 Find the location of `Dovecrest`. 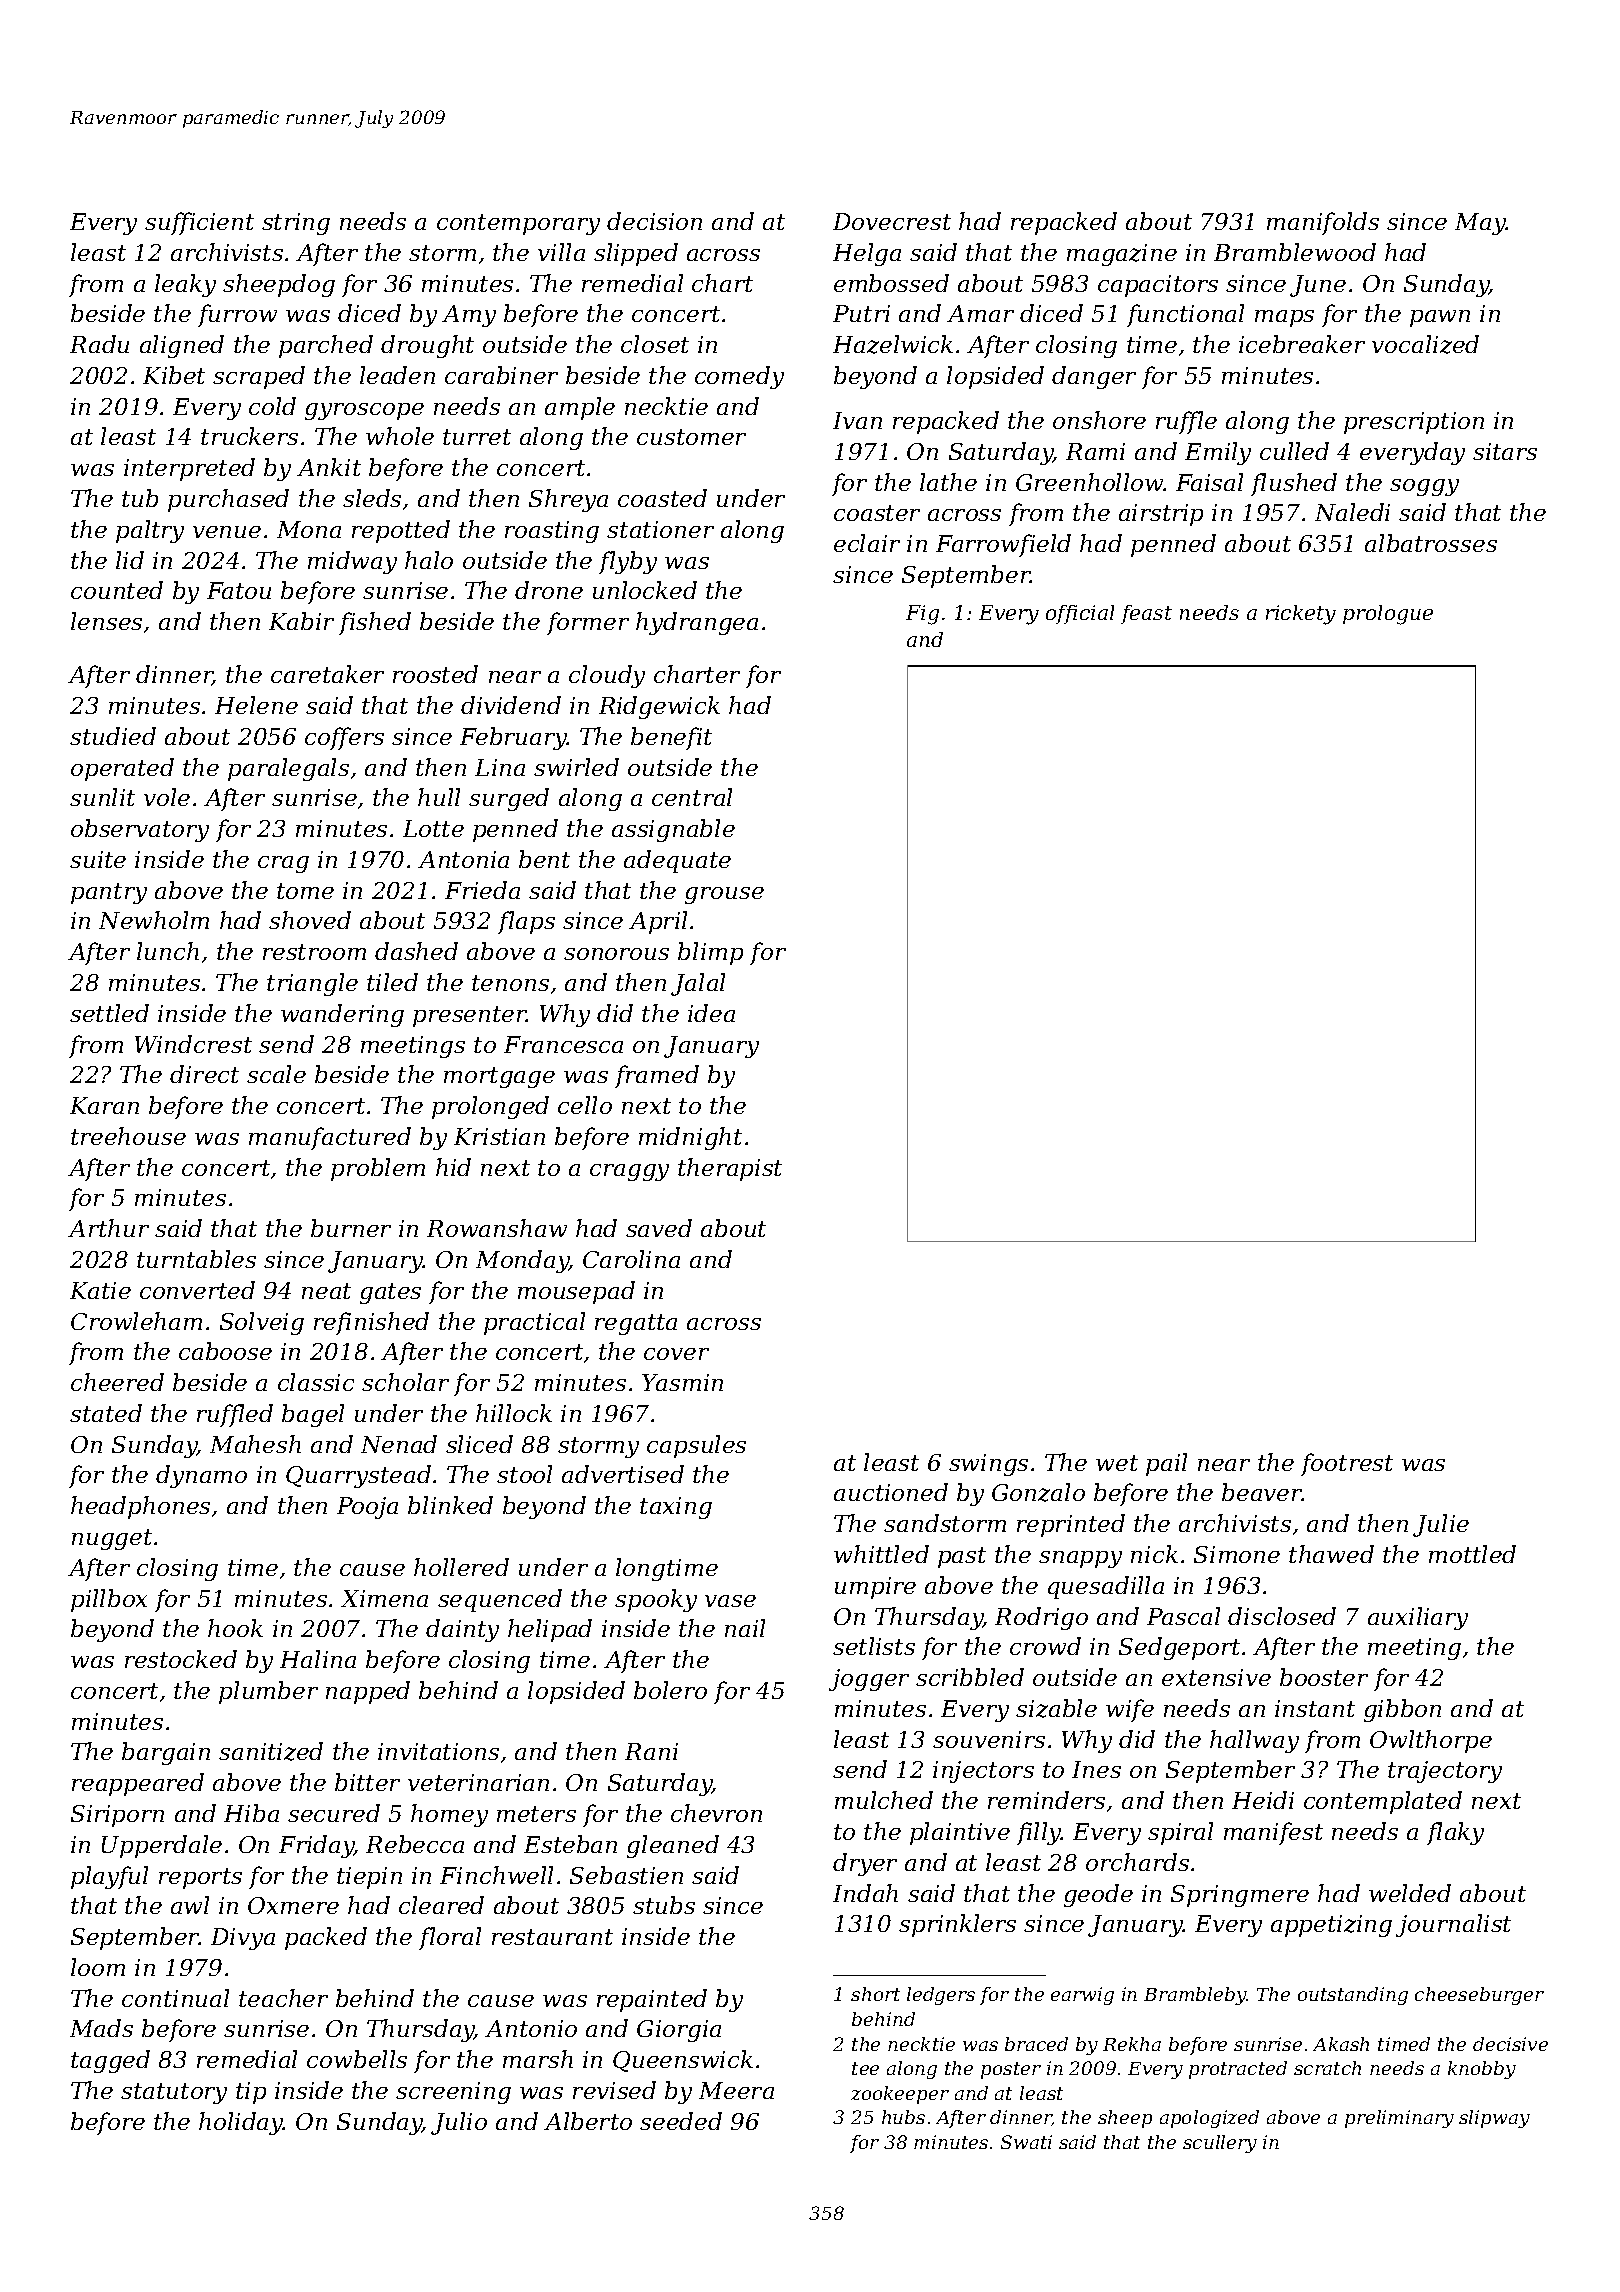

Dovecrest is located at coordinates (892, 221).
